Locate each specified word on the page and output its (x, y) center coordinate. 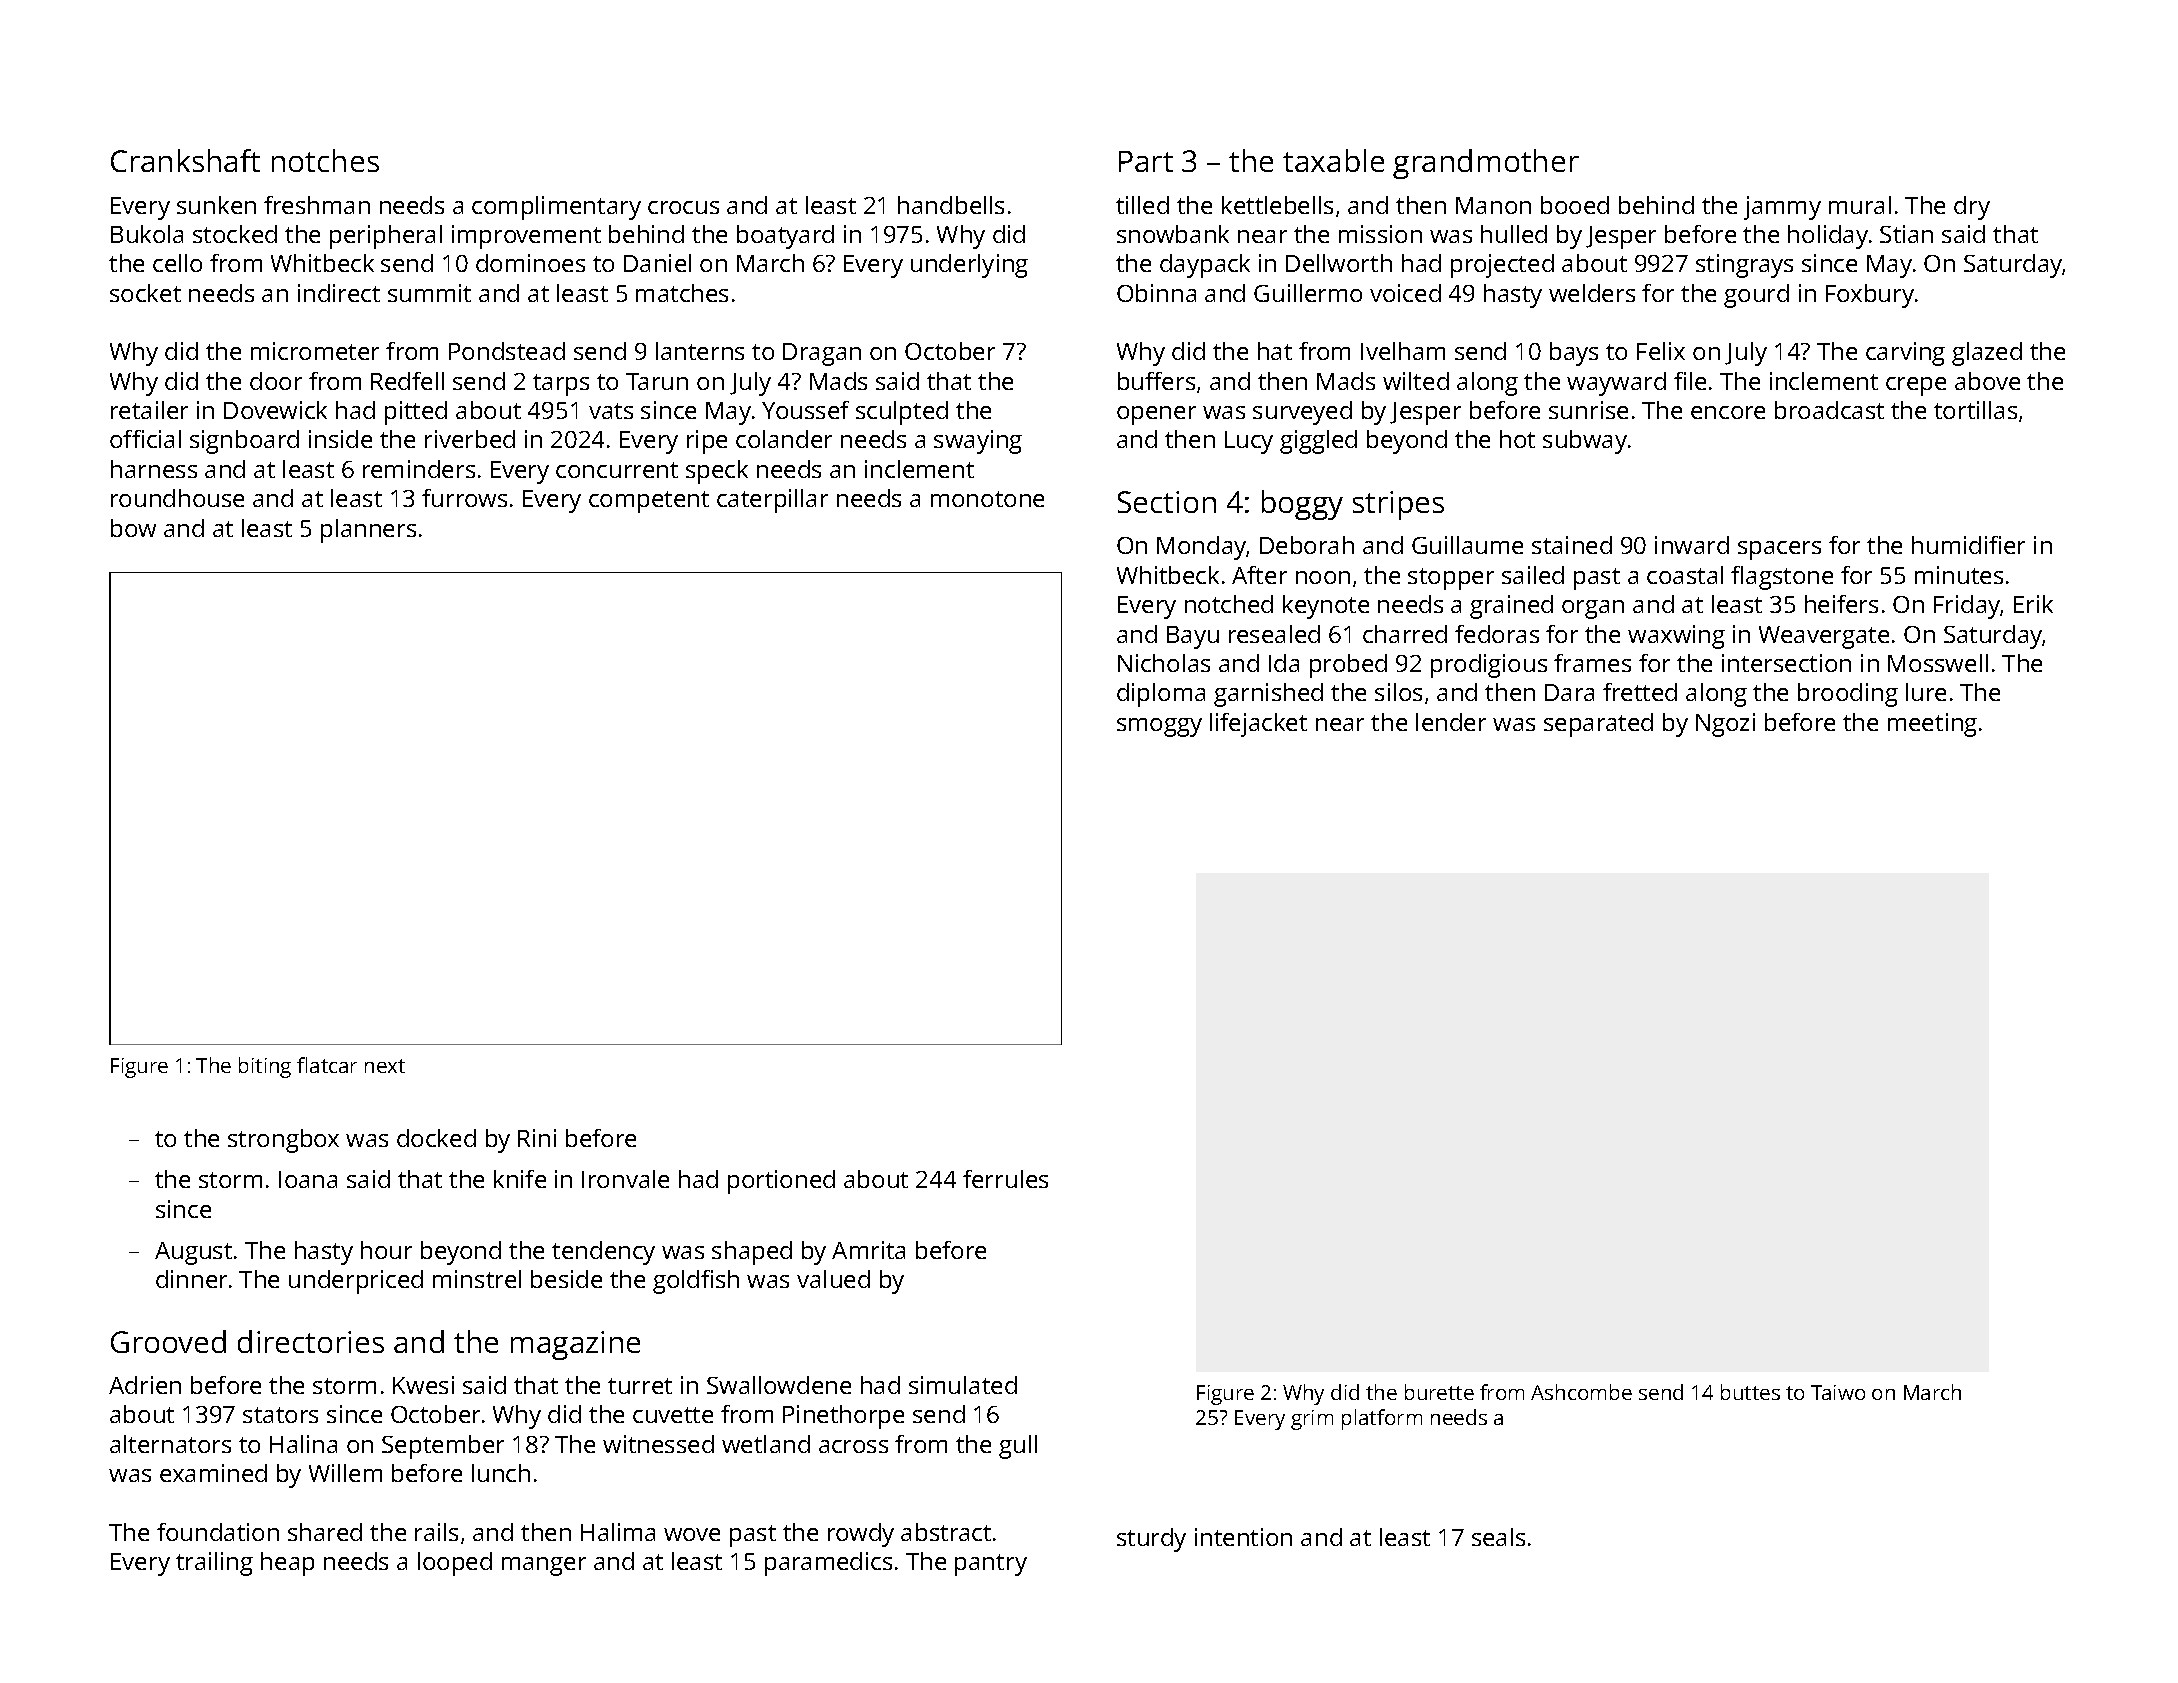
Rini (537, 1138)
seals (1498, 1537)
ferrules (1005, 1179)
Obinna (1156, 293)
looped (455, 1564)
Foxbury (1870, 296)
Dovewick (275, 410)
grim (1312, 1420)
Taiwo (1838, 1392)
